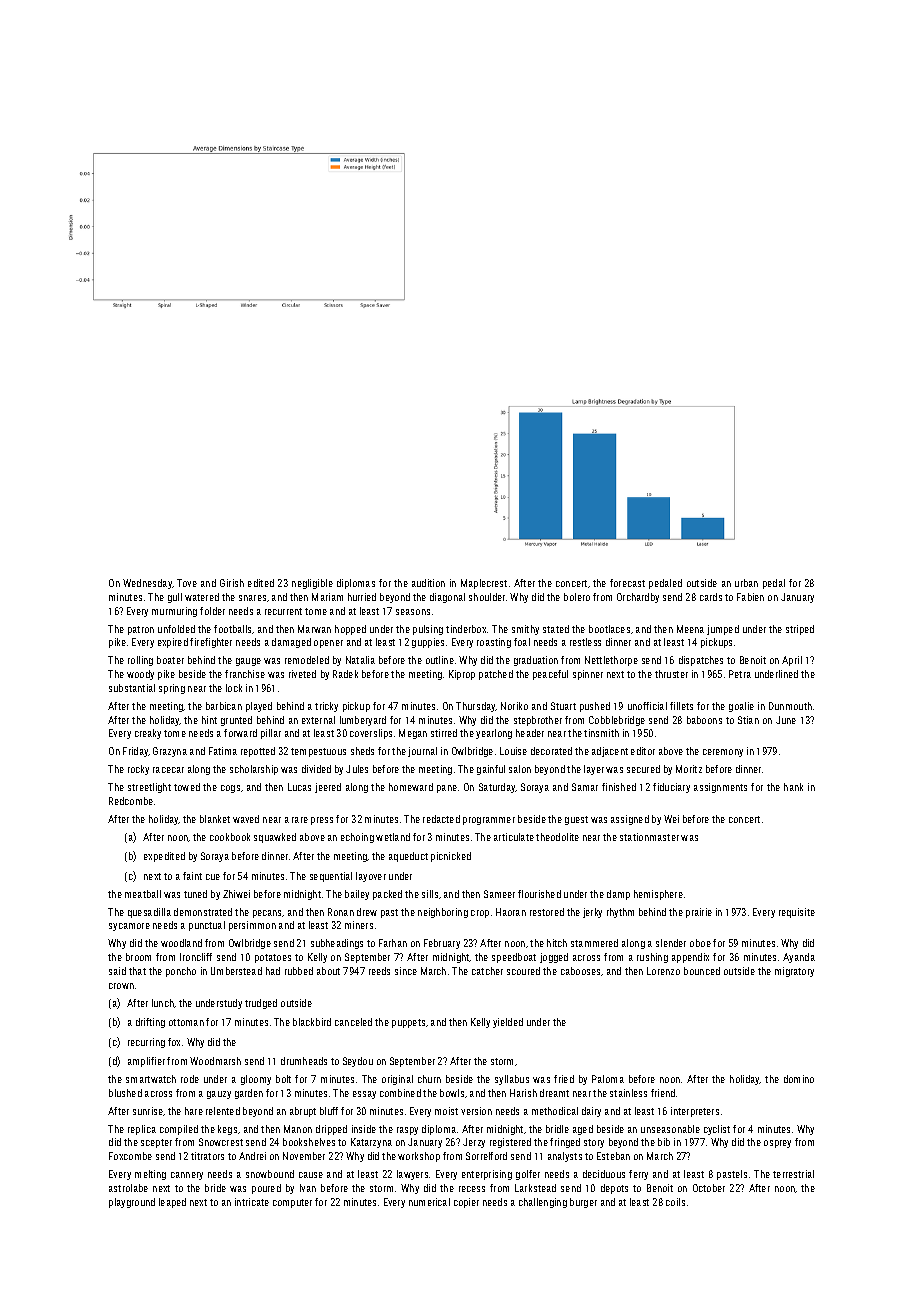  Describe the element at coordinates (215, 819) in the image. I see `blanket` at that location.
